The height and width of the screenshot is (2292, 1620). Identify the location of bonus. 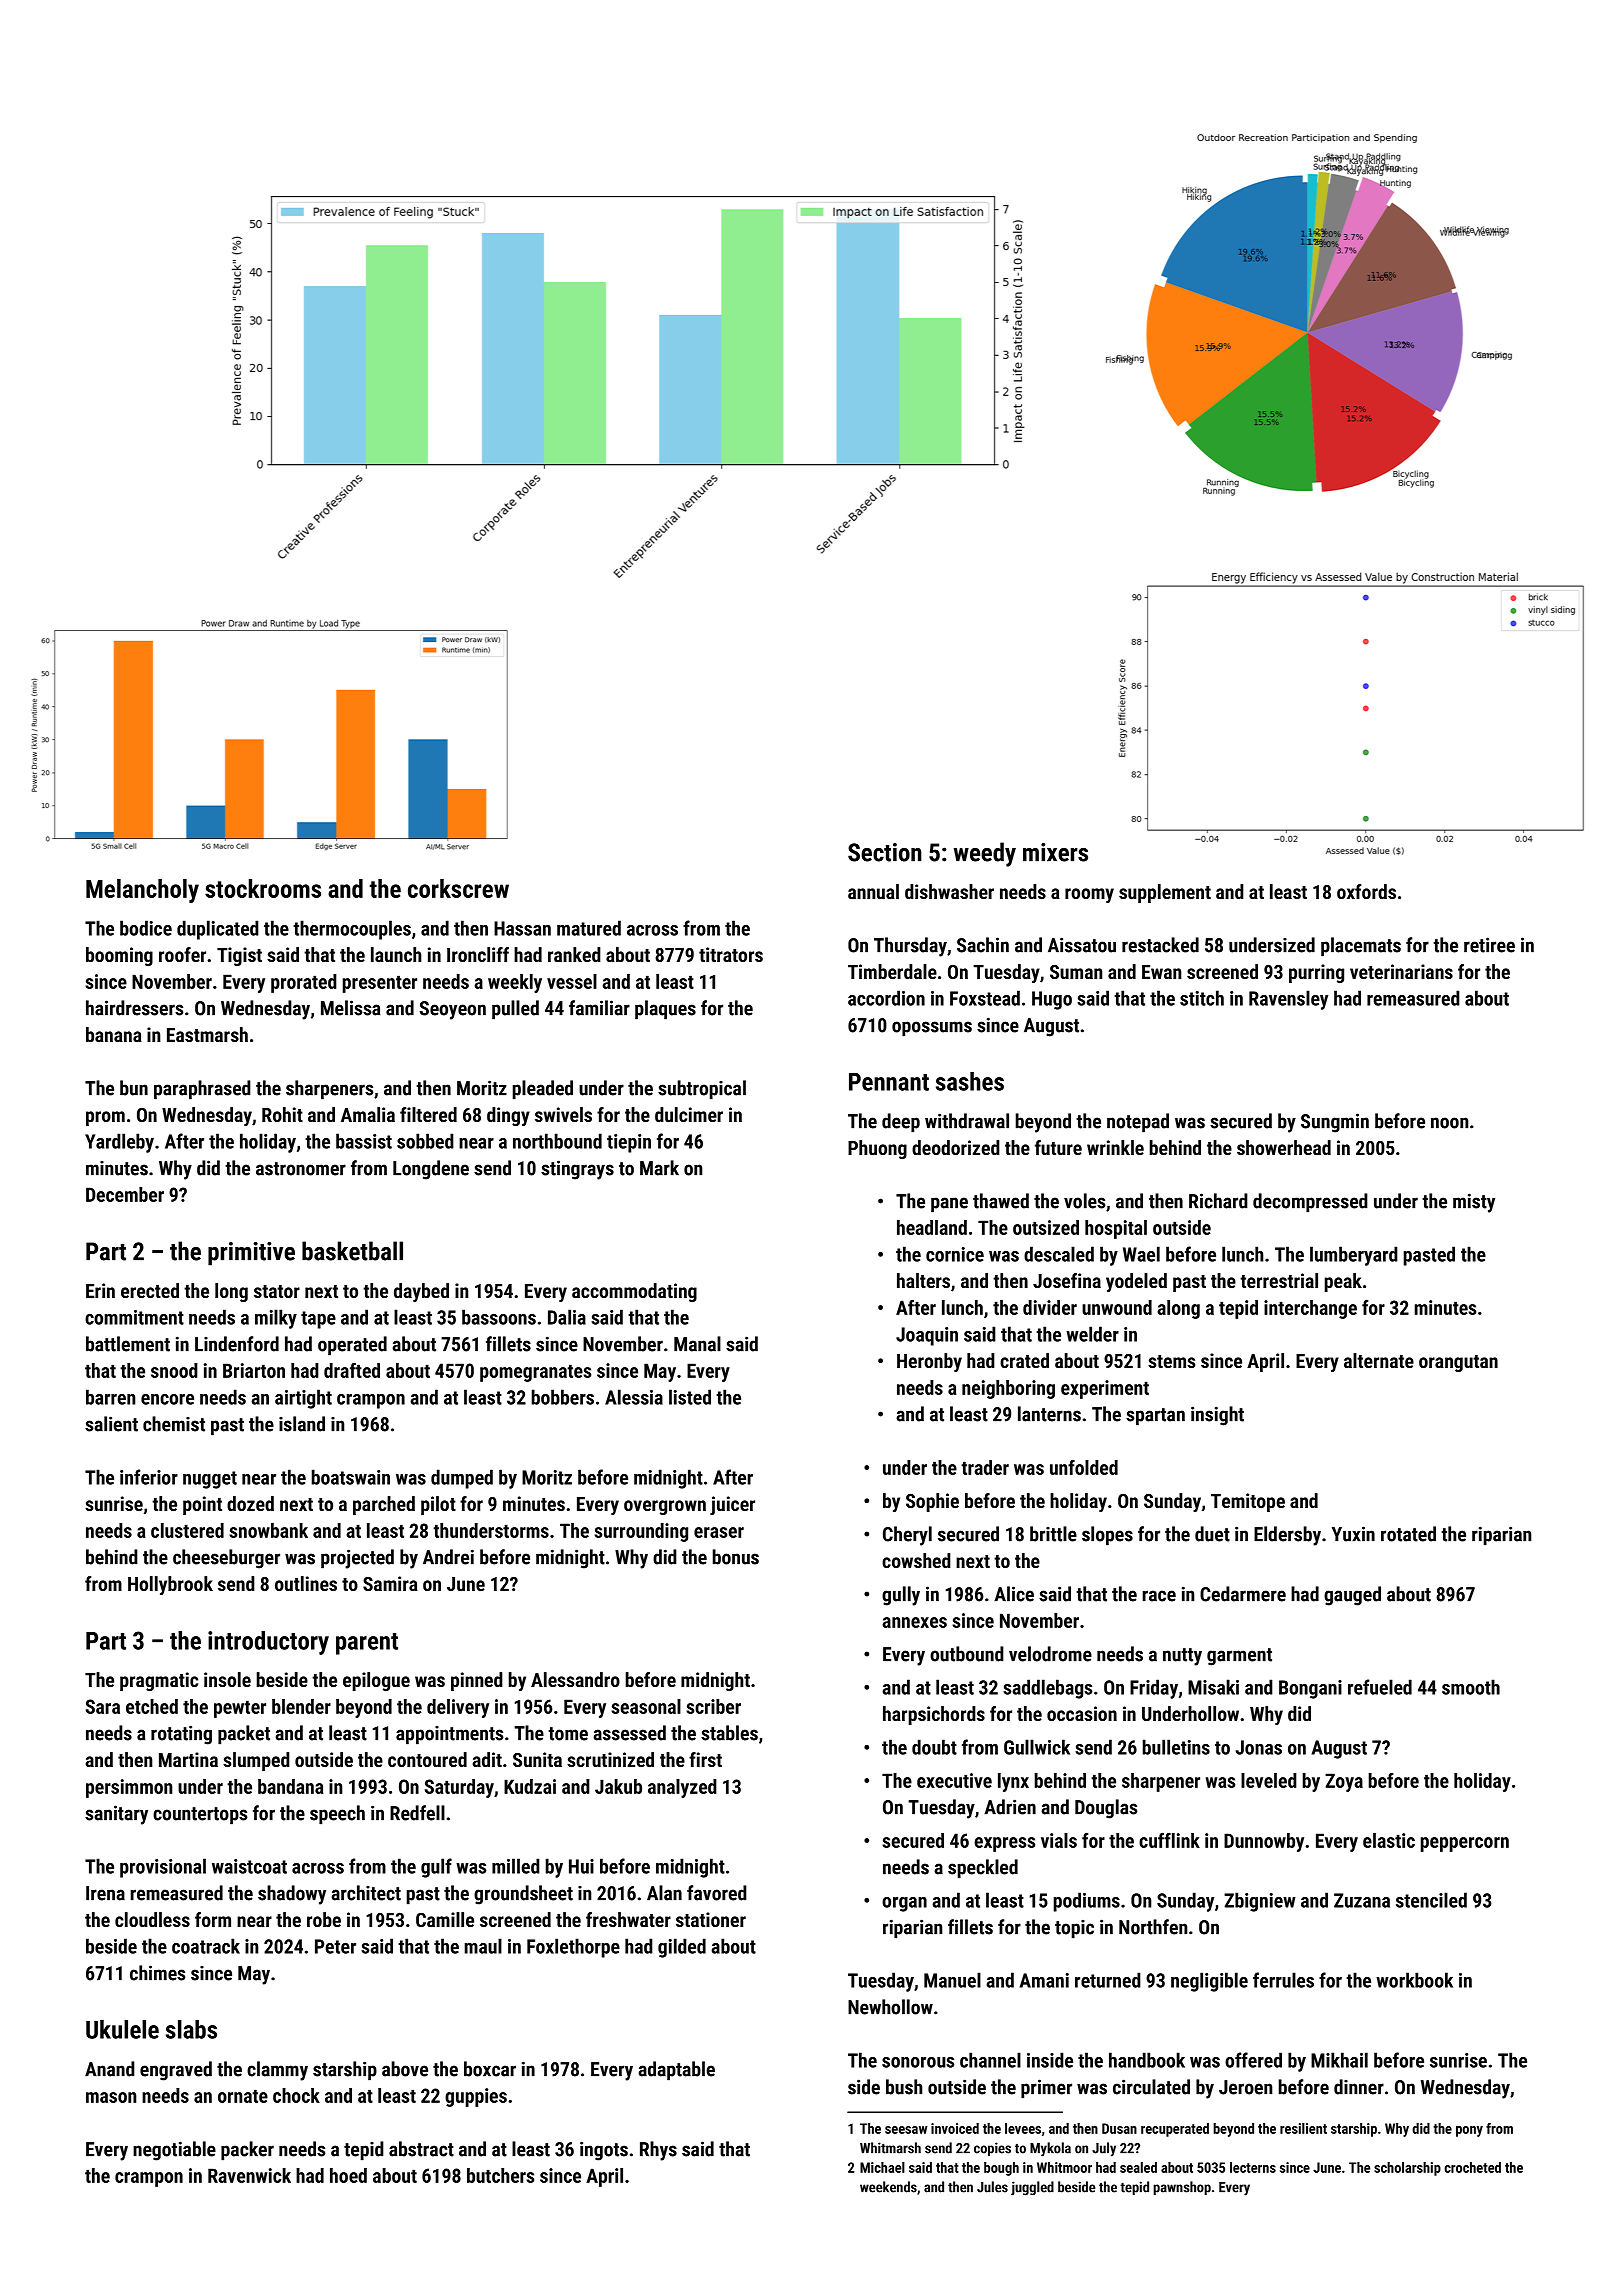
(736, 1557).
